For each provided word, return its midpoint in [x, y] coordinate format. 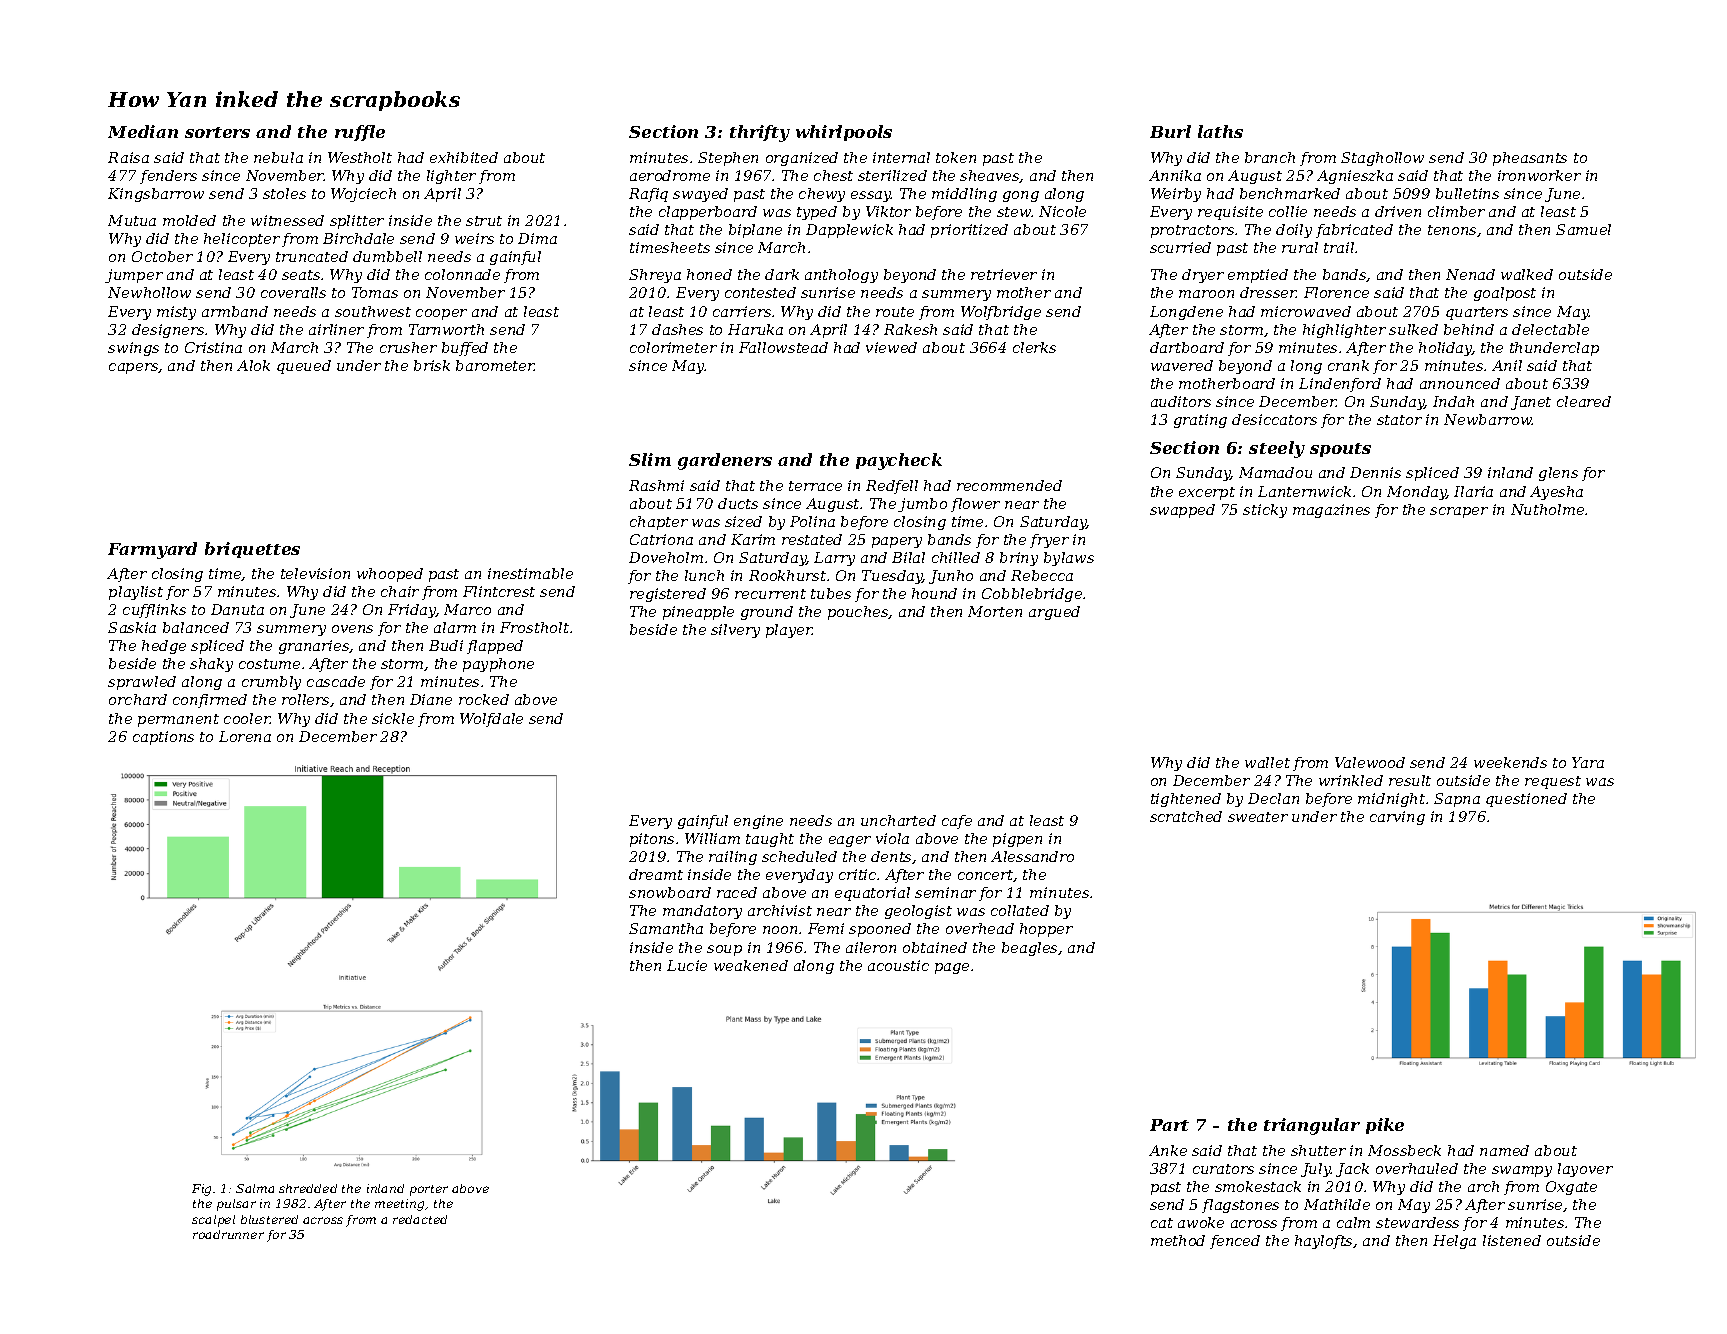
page [952, 968]
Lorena [245, 736]
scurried [1180, 247]
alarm [455, 627]
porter [429, 1190]
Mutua [132, 220]
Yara [1588, 762]
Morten [995, 611]
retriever [1004, 274]
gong [1021, 196]
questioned [1526, 800]
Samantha [666, 928]
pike [1385, 1126]
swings [133, 349]
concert [986, 876]
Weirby [1176, 195]
